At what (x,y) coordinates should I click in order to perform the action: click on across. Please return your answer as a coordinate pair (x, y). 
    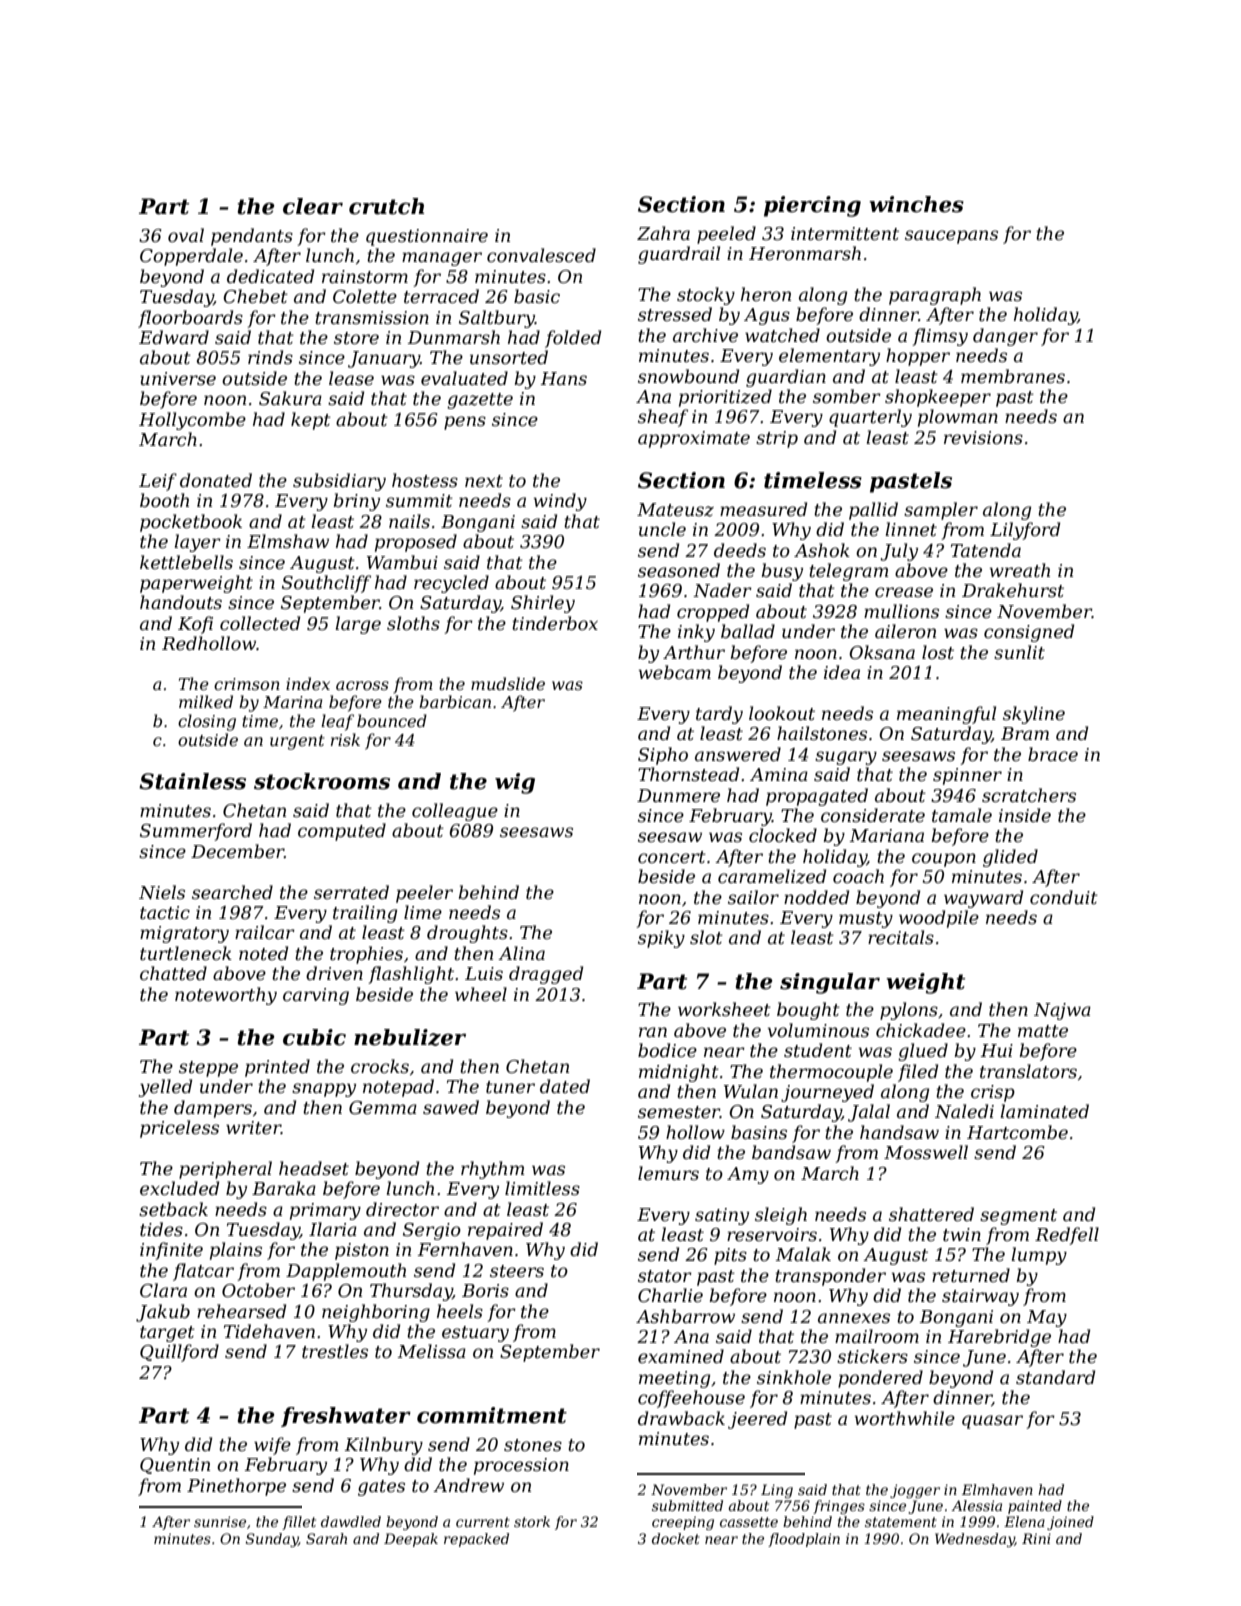
    Looking at the image, I should click on (362, 685).
